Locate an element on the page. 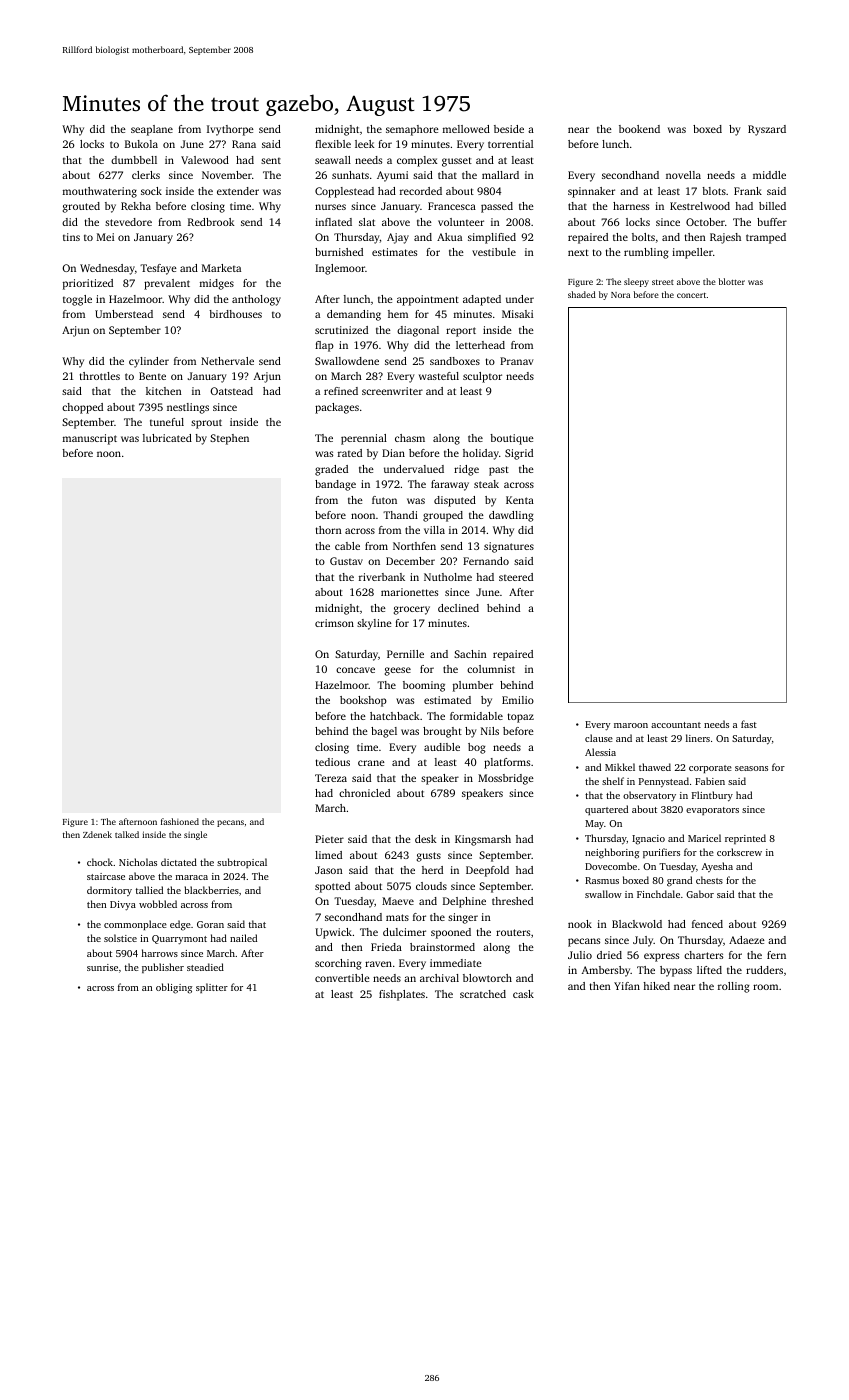  blackberries is located at coordinates (212, 890).
